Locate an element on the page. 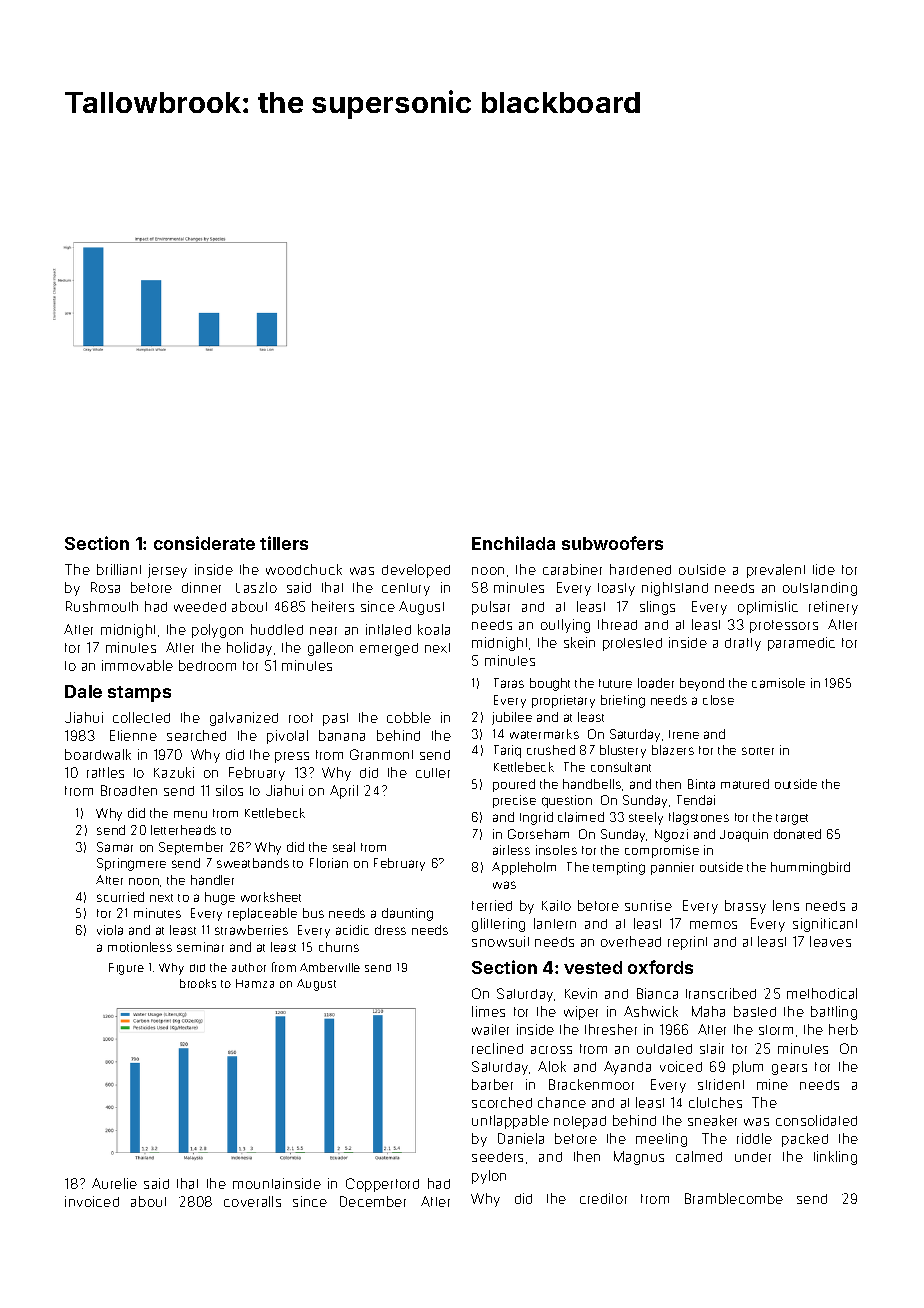 Image resolution: width=924 pixels, height=1308 pixels. sorter is located at coordinates (758, 751).
